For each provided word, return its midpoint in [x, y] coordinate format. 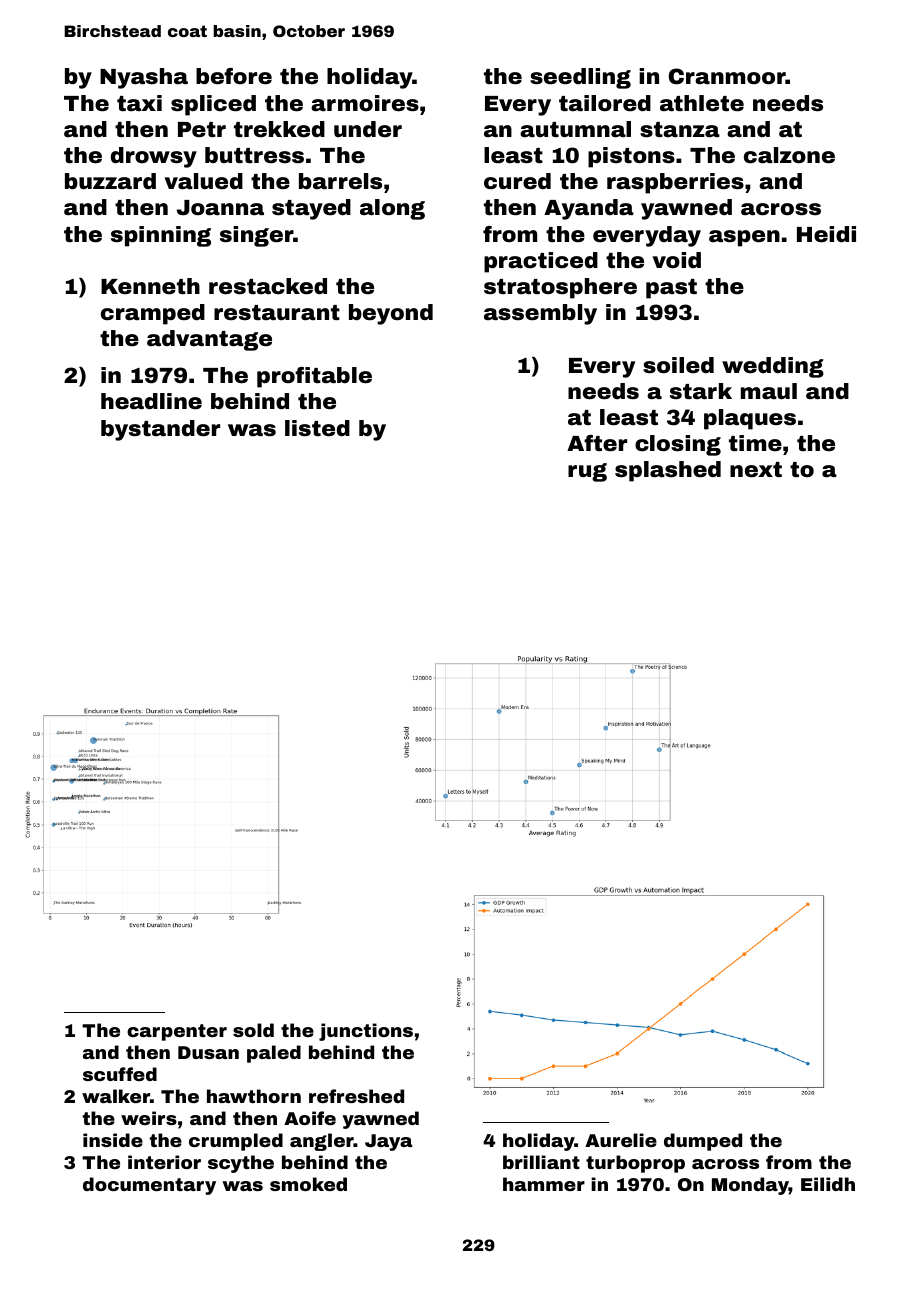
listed [317, 428]
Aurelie [621, 1140]
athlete [702, 103]
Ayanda [589, 209]
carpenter [177, 1032]
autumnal [575, 129]
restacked [268, 286]
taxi [139, 103]
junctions [366, 1032]
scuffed [120, 1074]
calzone [789, 155]
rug [587, 472]
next [756, 470]
